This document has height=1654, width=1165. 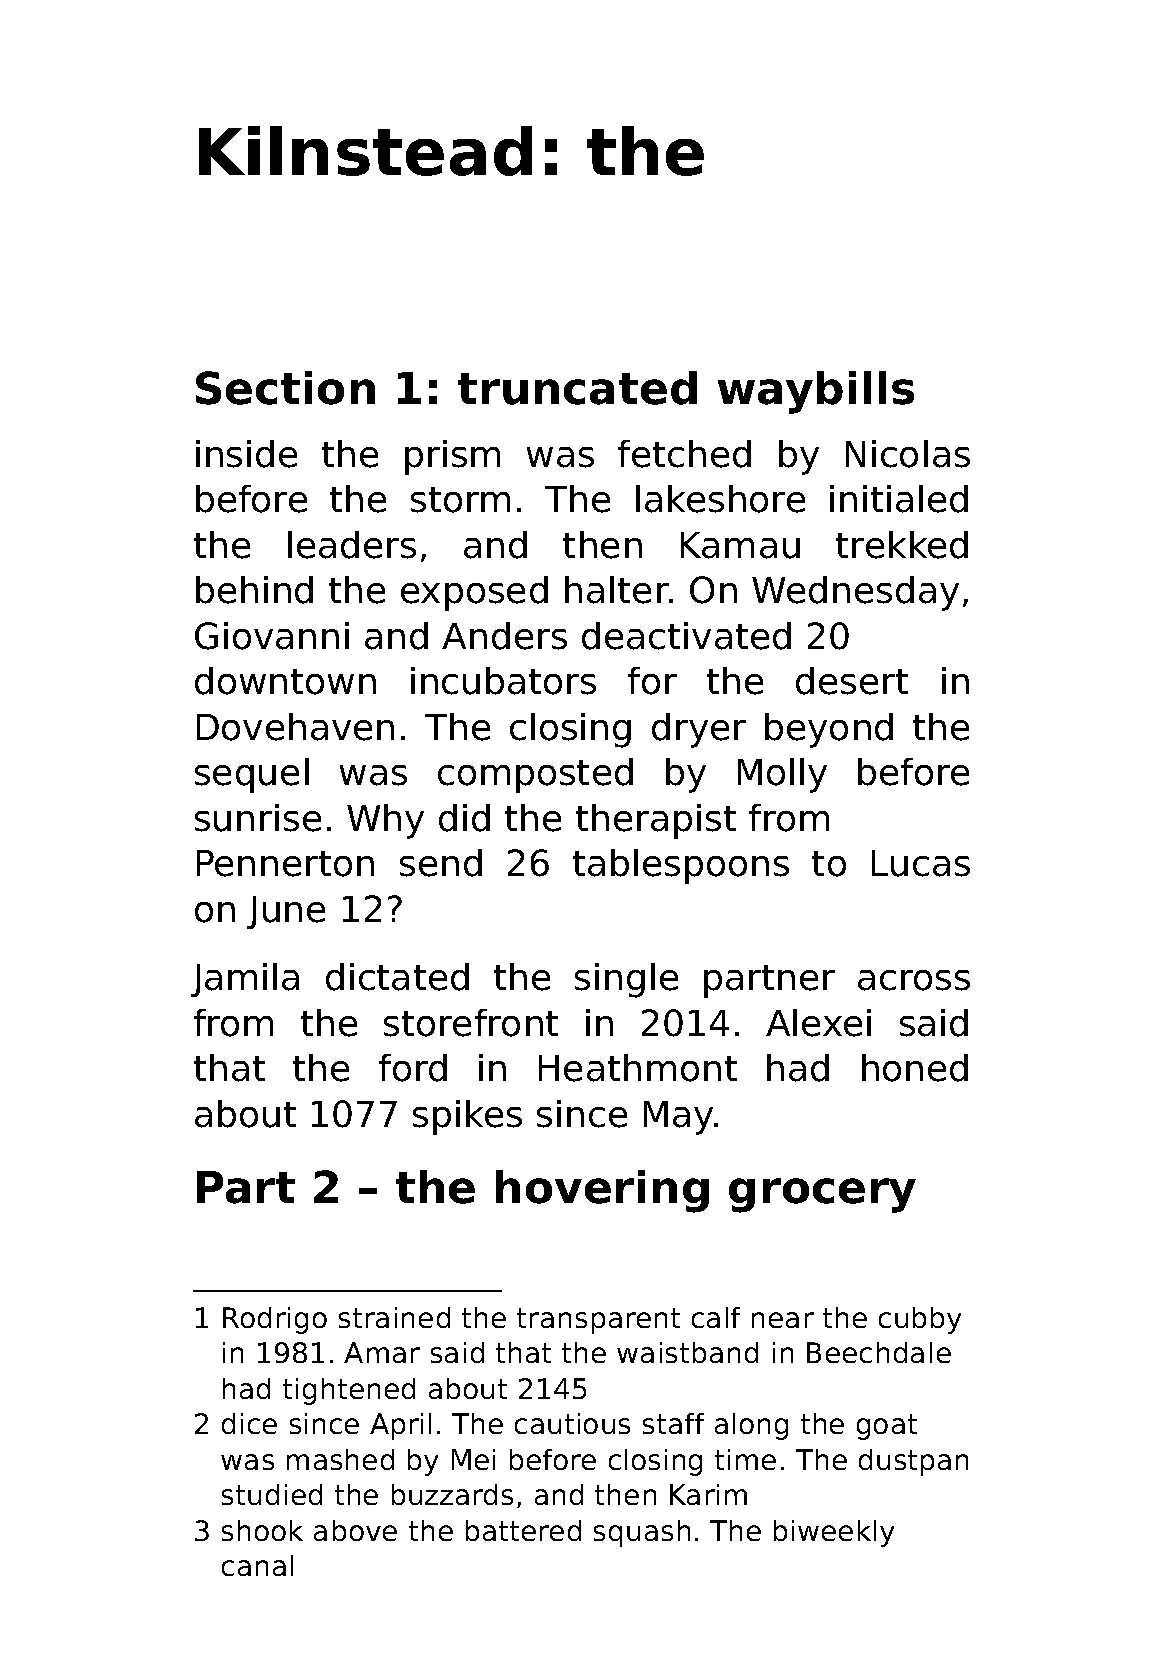 I want to click on sunrise, so click(x=258, y=818).
